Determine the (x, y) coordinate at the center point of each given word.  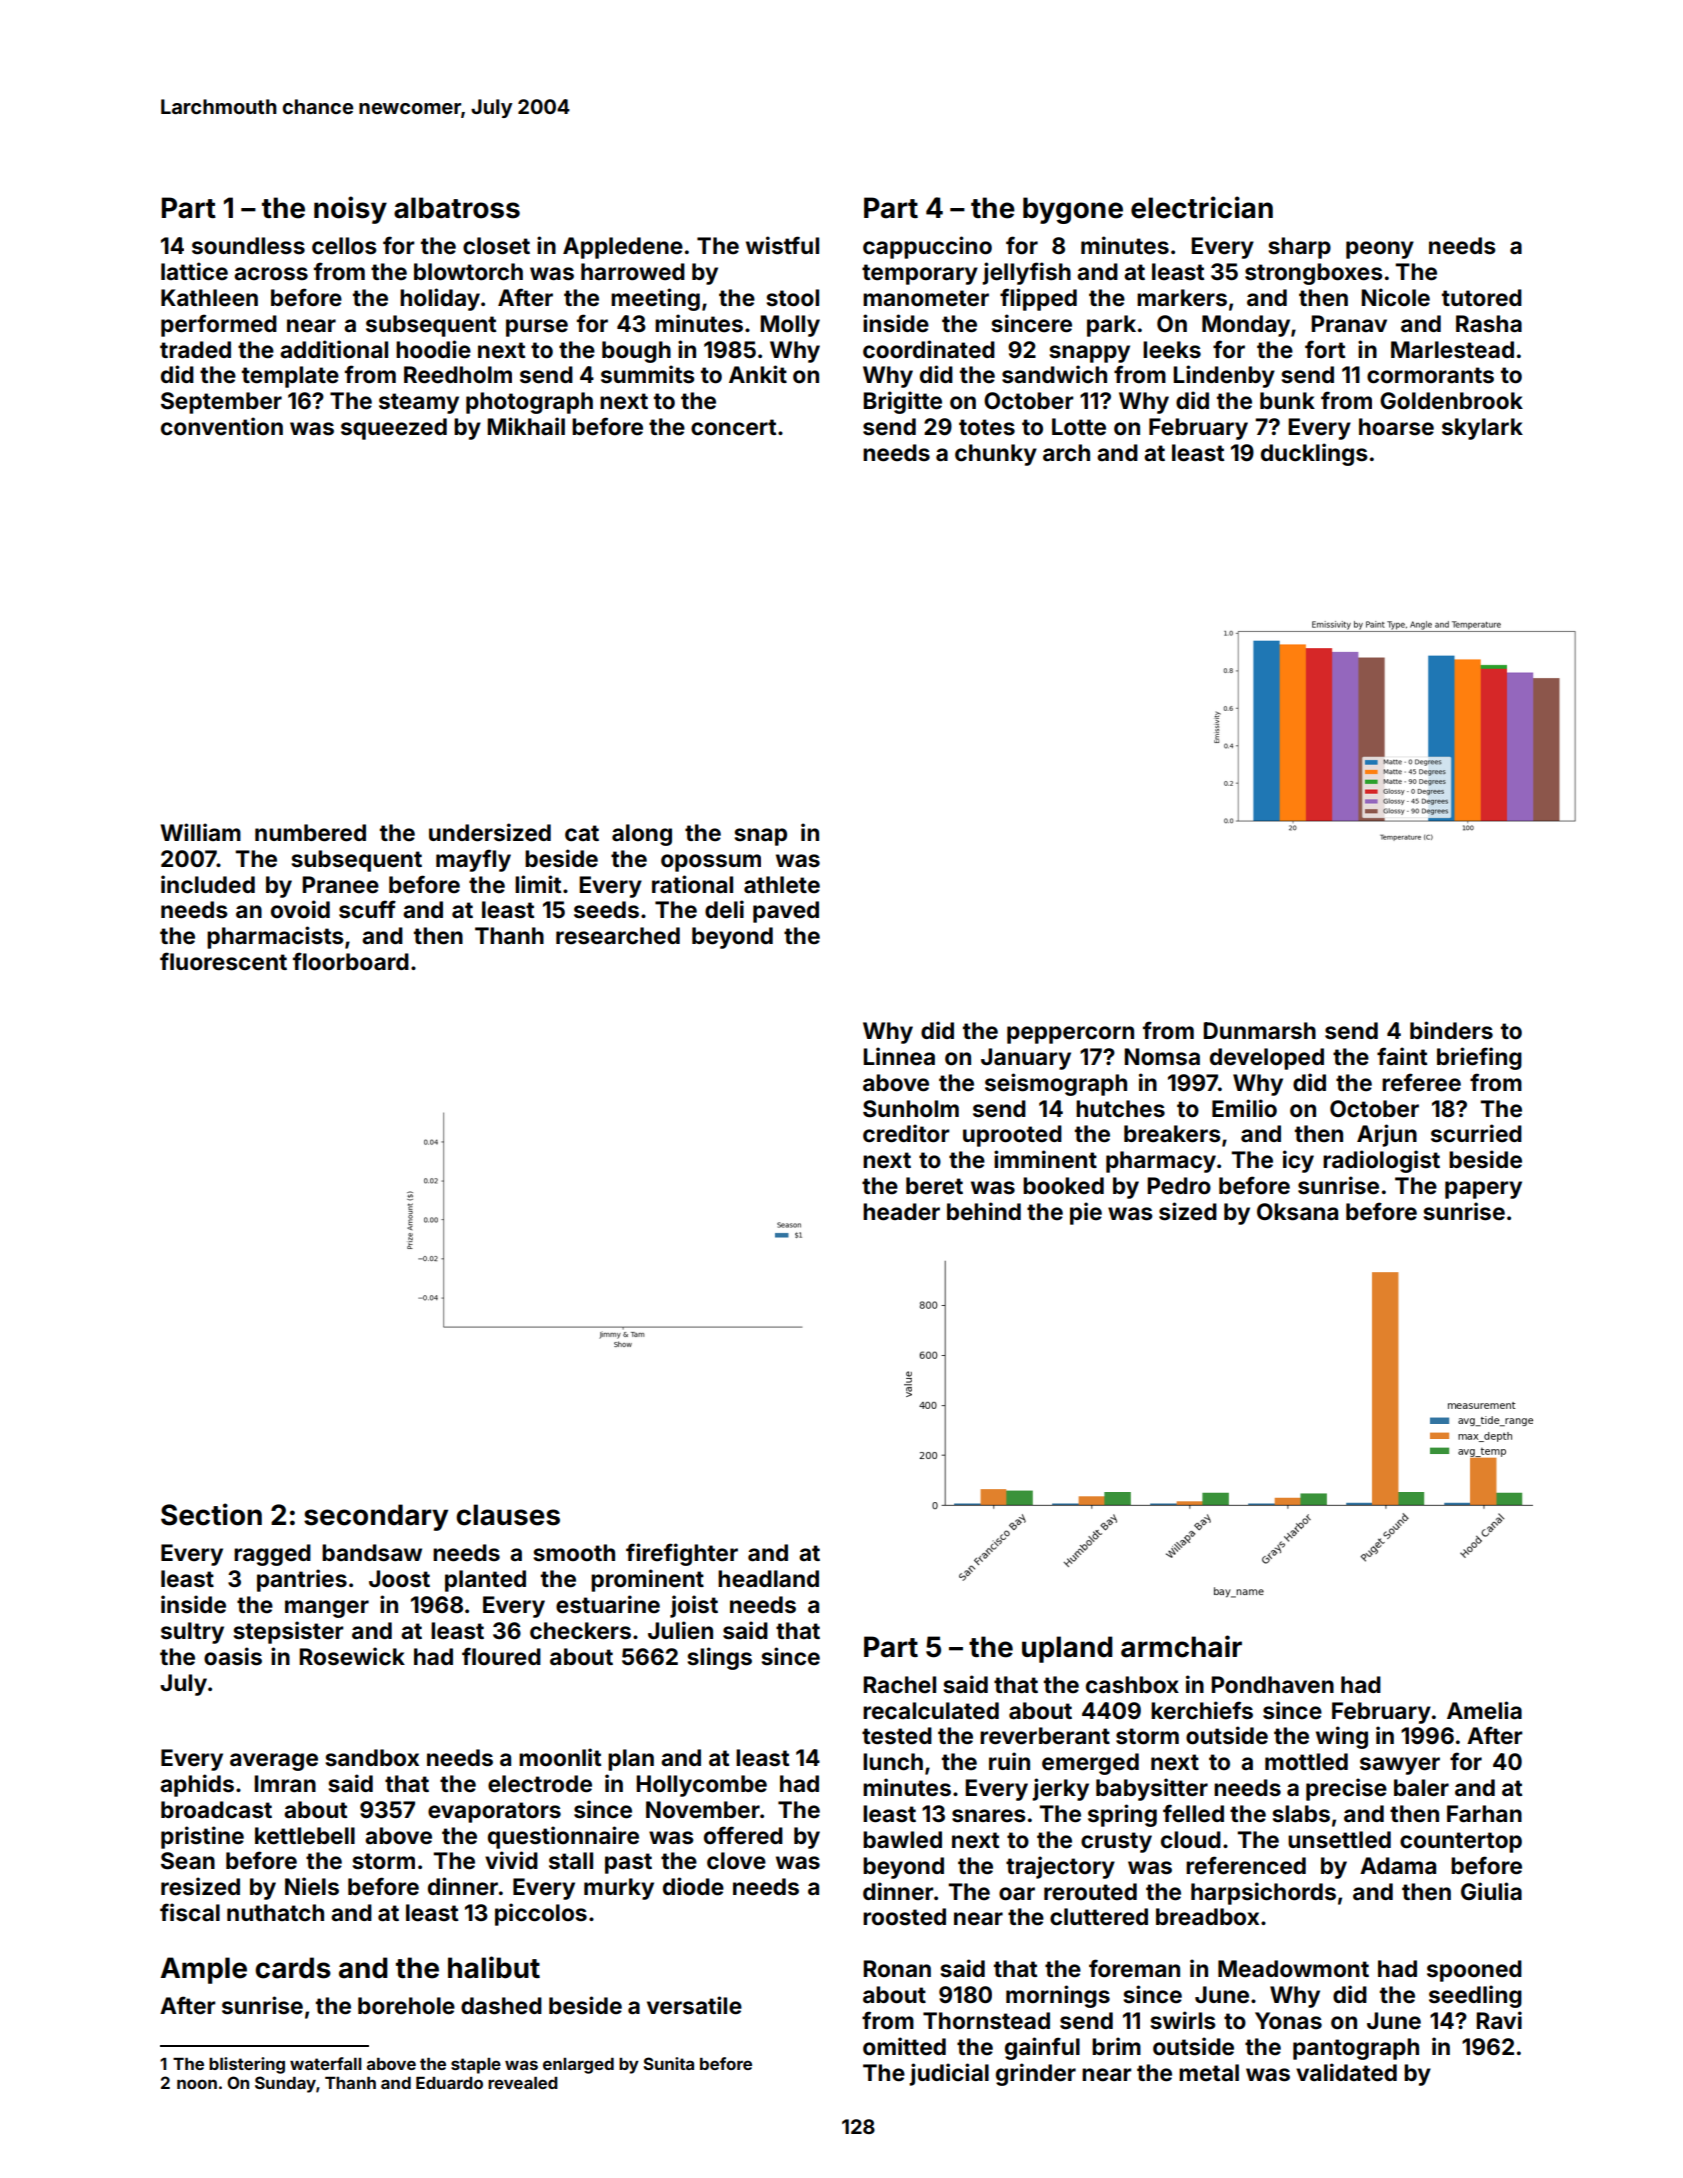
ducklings (1314, 454)
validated (1346, 2072)
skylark (1482, 429)
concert (733, 427)
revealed (523, 2083)
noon (197, 2084)
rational (692, 884)
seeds (606, 910)
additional (334, 349)
